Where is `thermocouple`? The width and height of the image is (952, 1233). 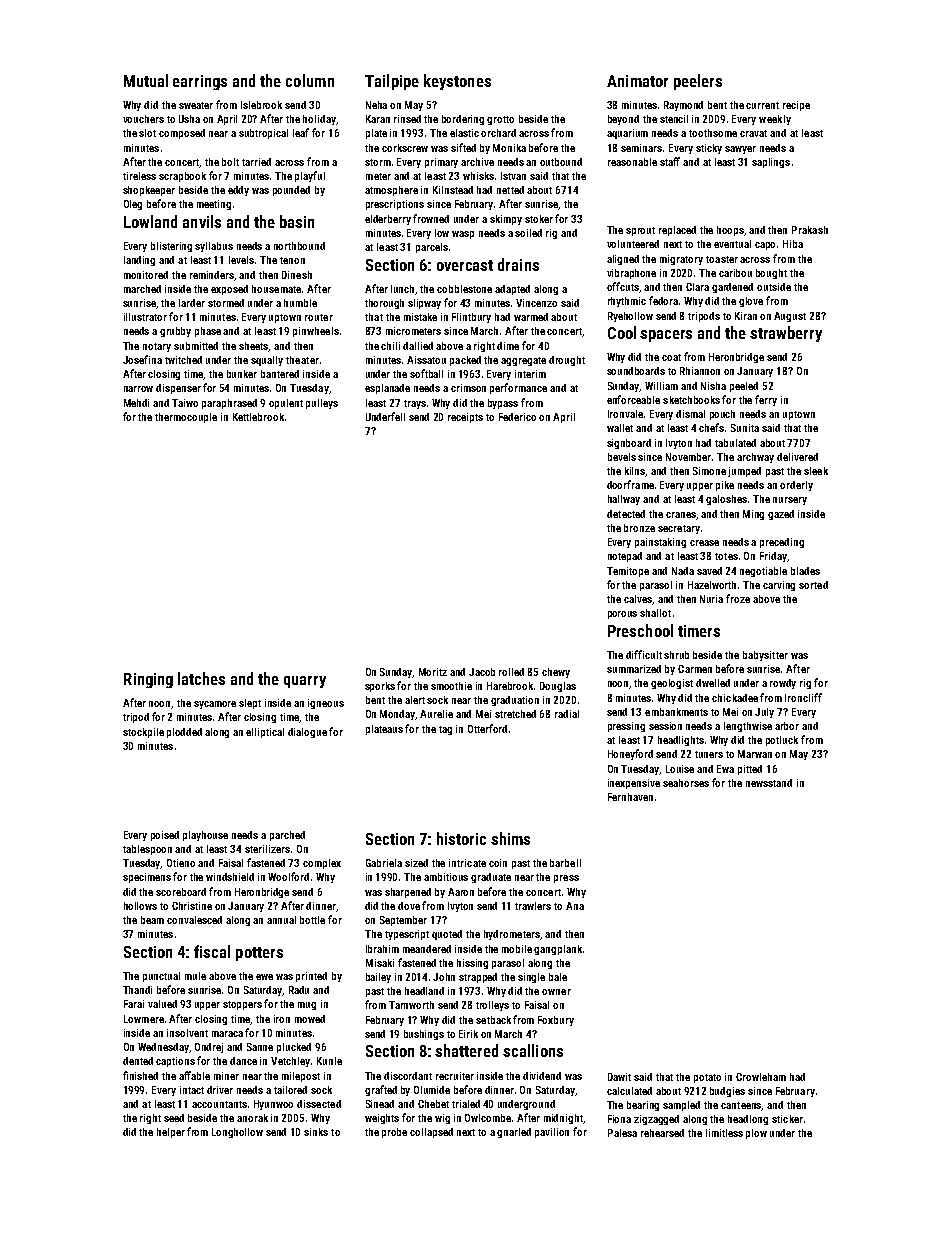
thermocouple is located at coordinates (186, 418).
